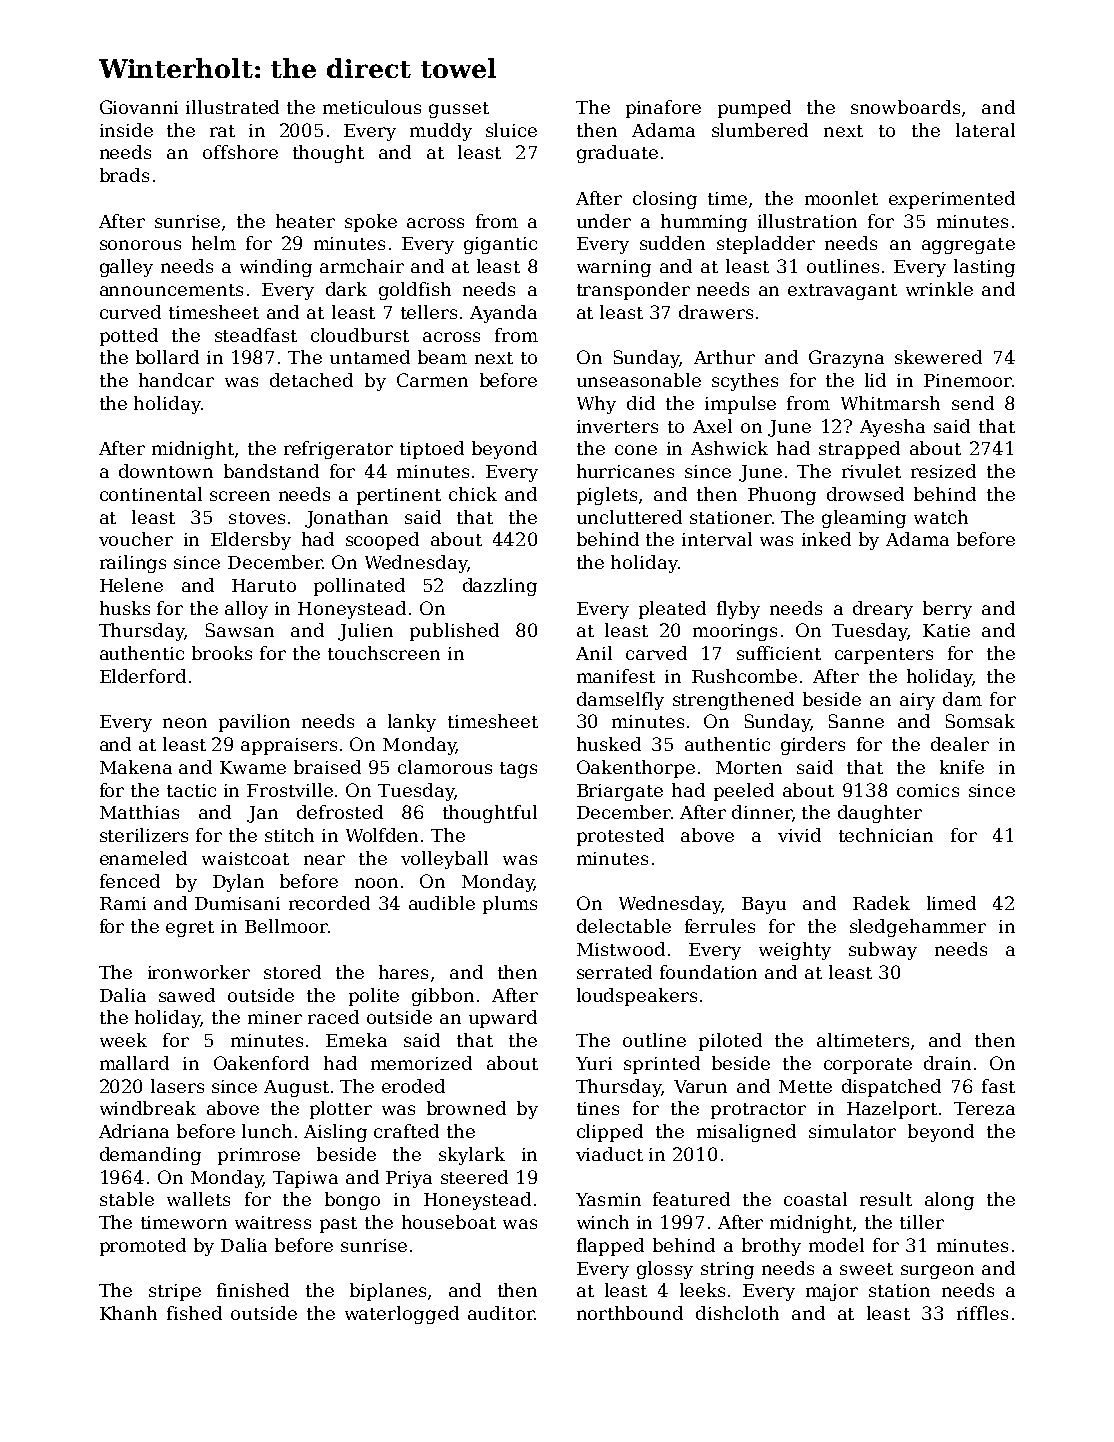  Describe the element at coordinates (518, 770) in the document. I see `tags` at that location.
